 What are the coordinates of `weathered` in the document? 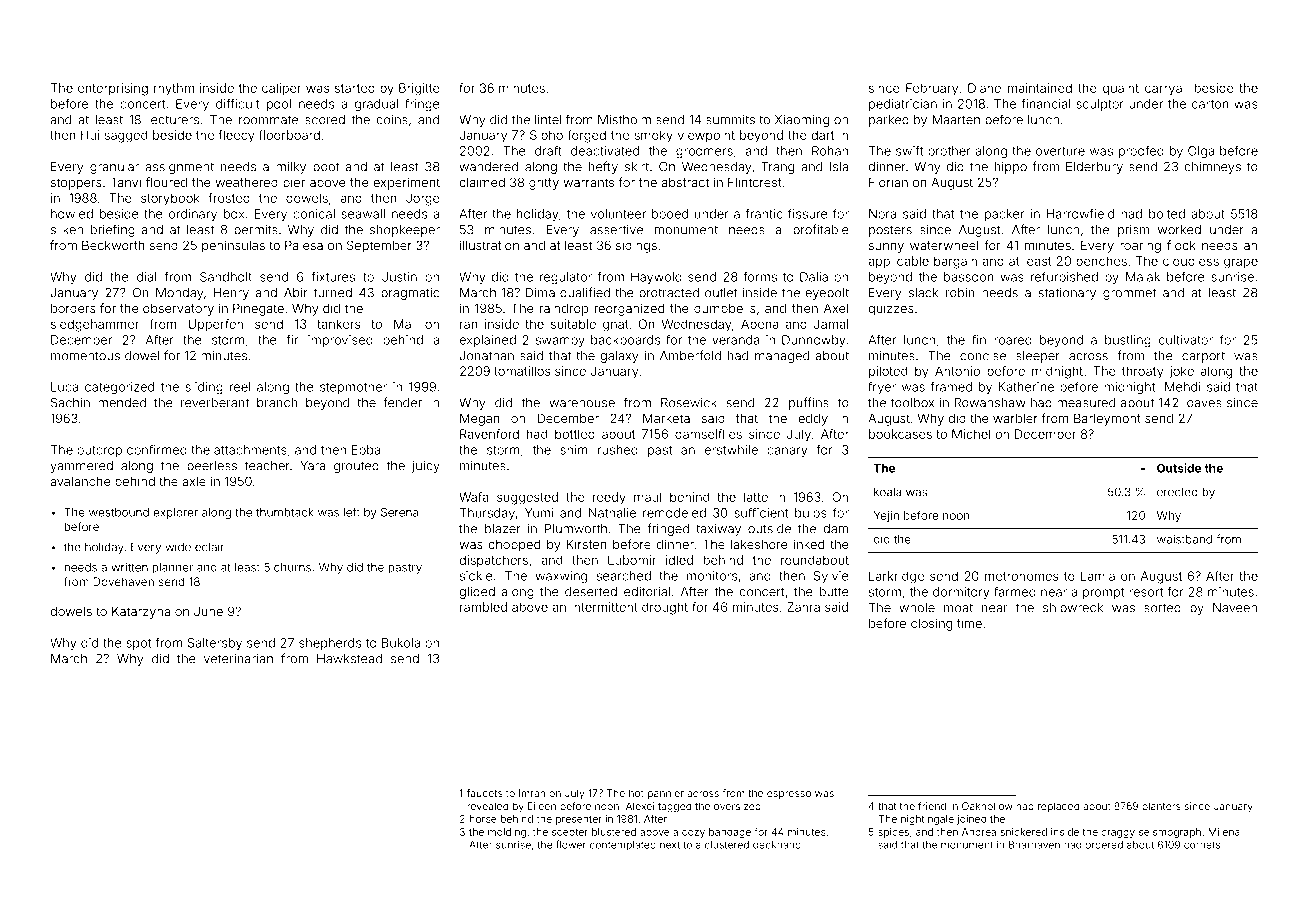 It's located at (246, 182).
